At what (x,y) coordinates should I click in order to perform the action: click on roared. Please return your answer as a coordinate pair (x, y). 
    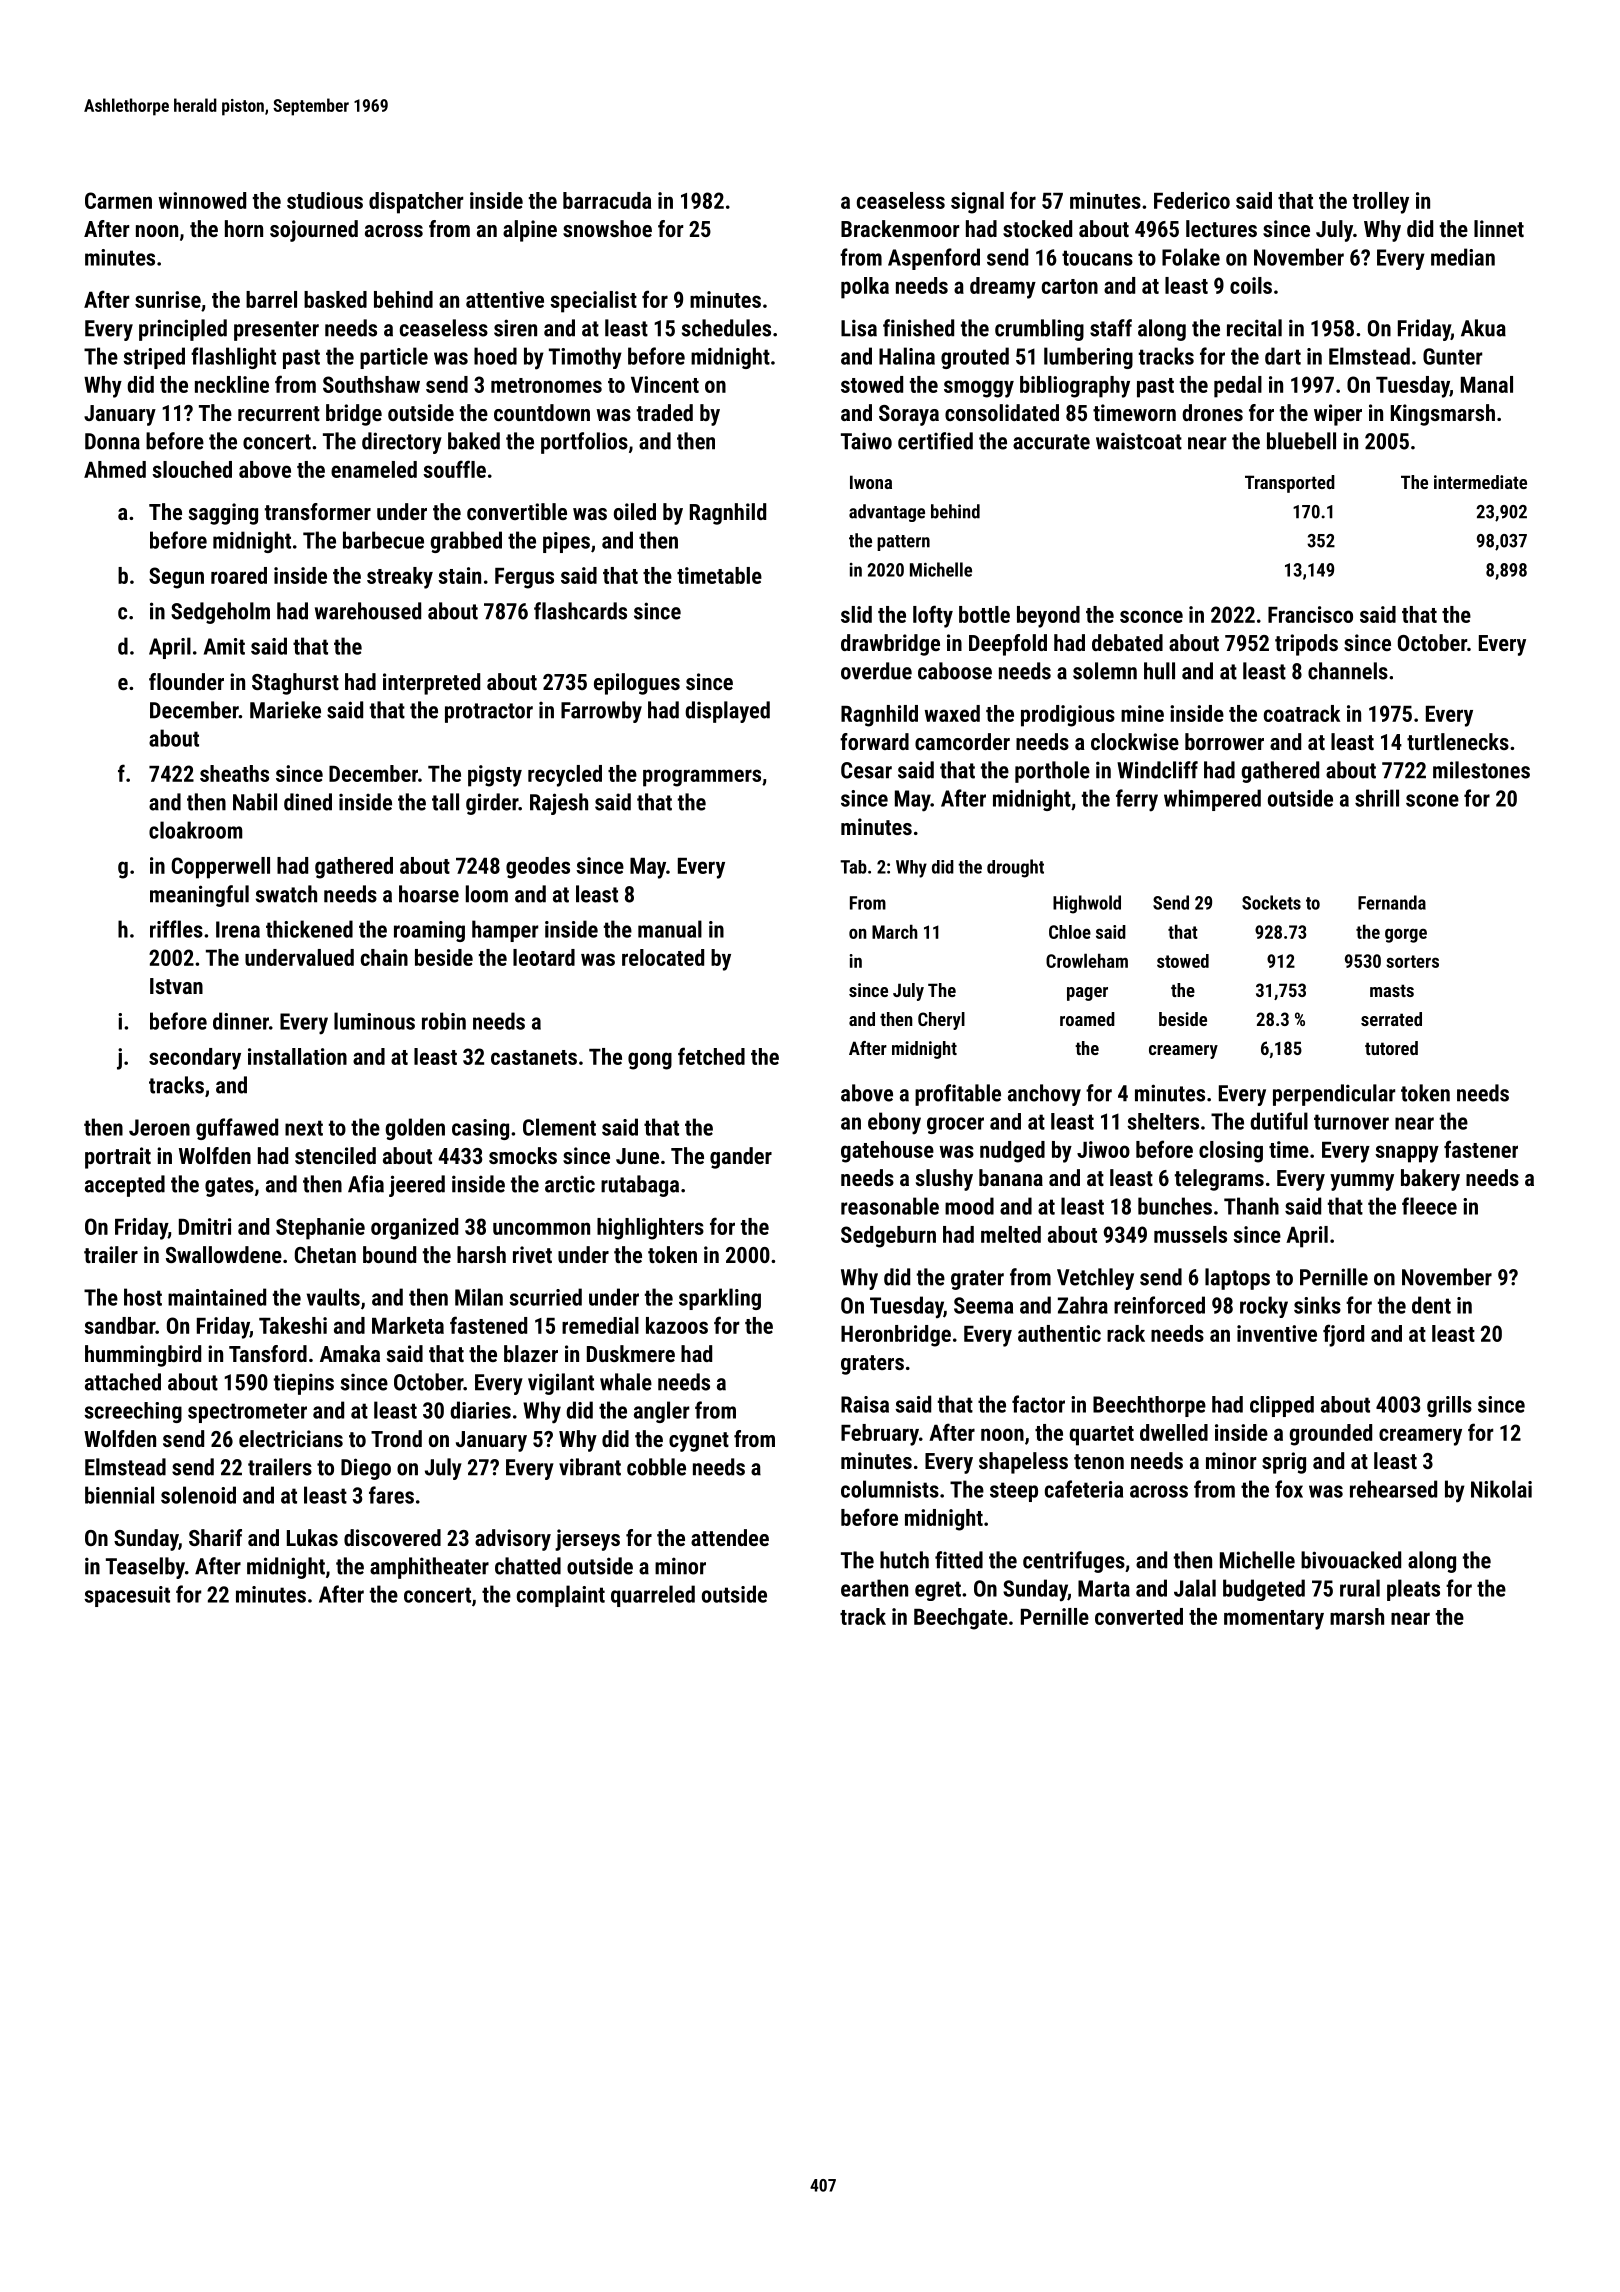
    Looking at the image, I should click on (239, 575).
